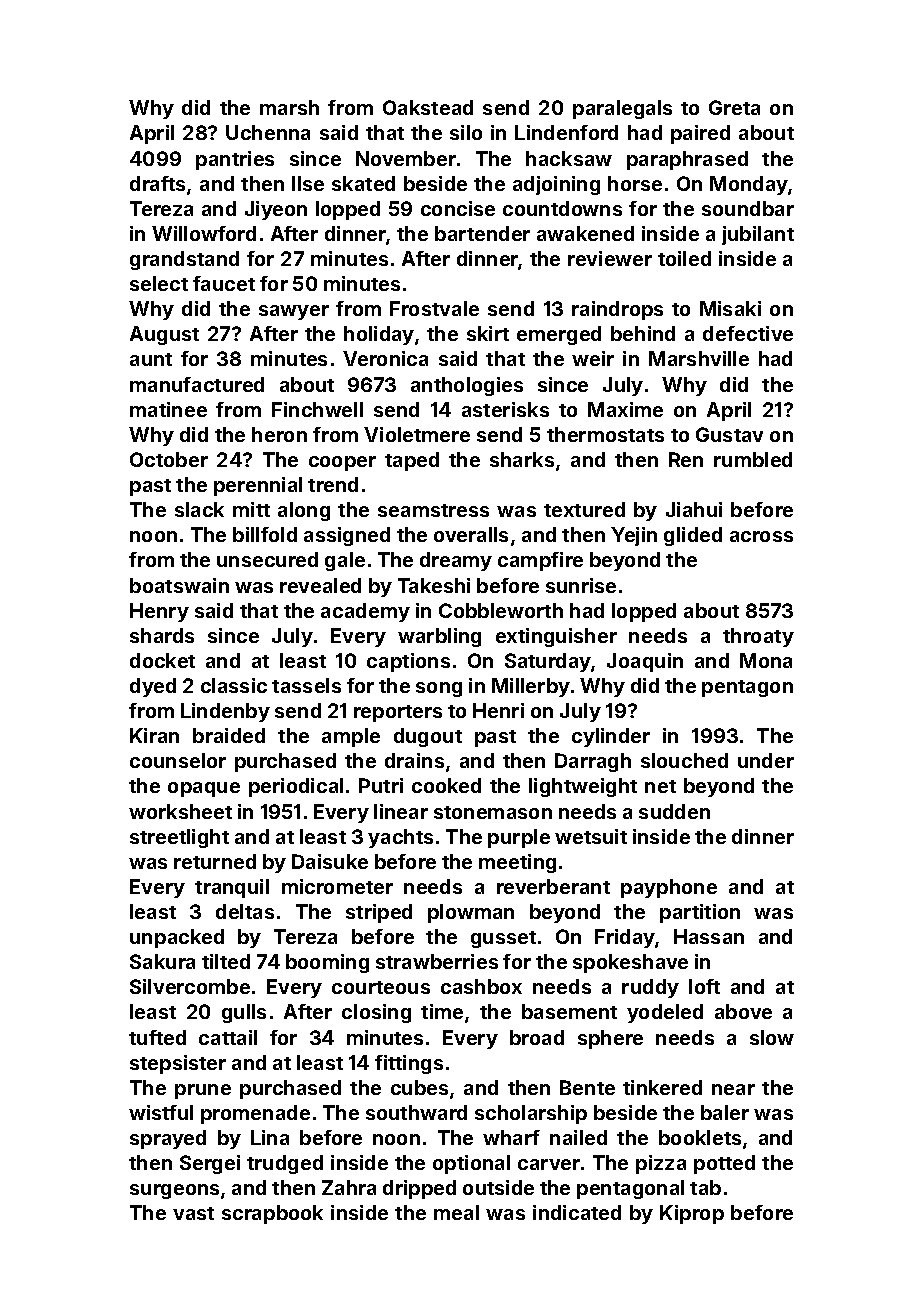 This screenshot has height=1314, width=924. I want to click on scrapbook, so click(272, 1214).
